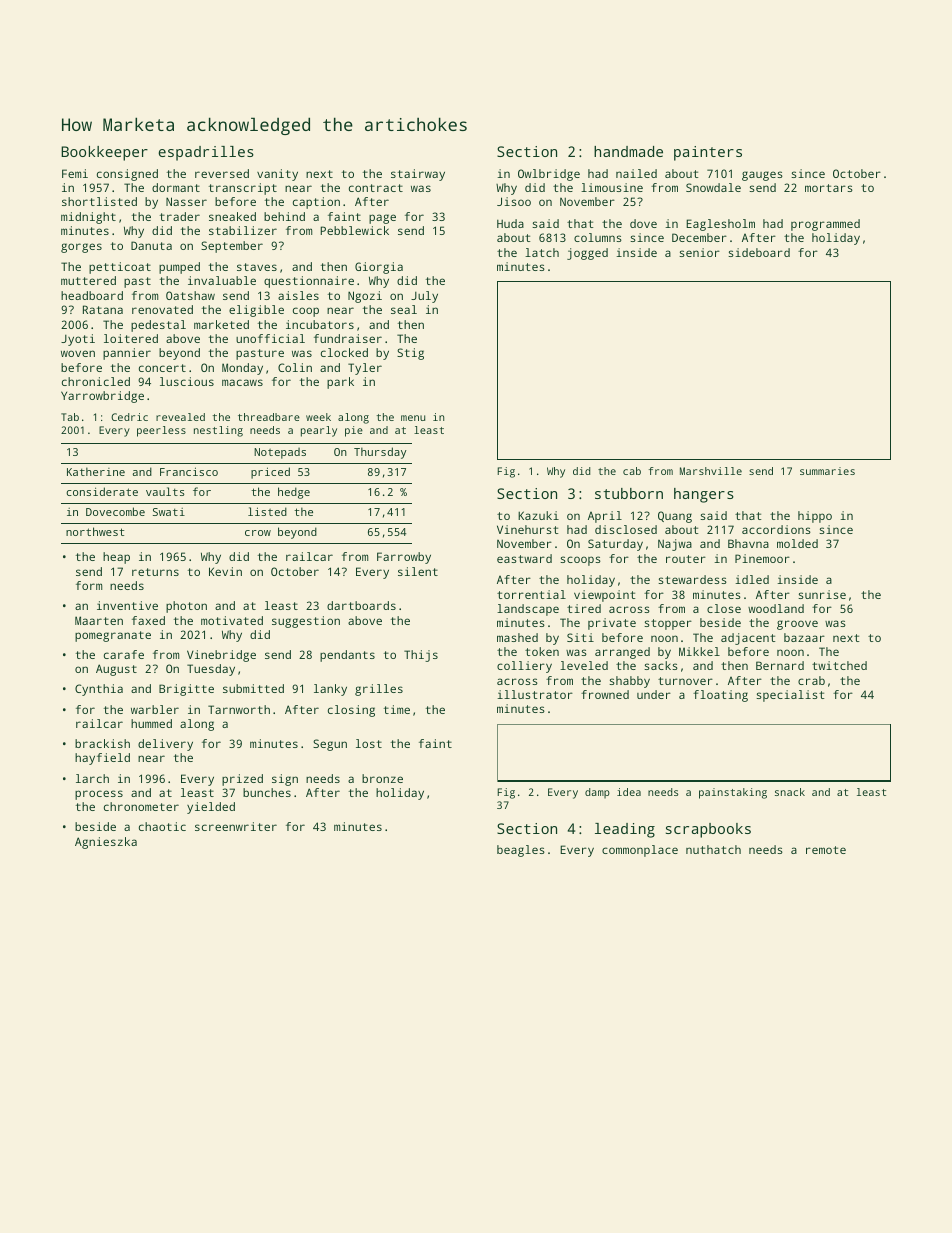 This page has width=952, height=1233. What do you see at coordinates (206, 153) in the page?
I see `espadrilles` at bounding box center [206, 153].
